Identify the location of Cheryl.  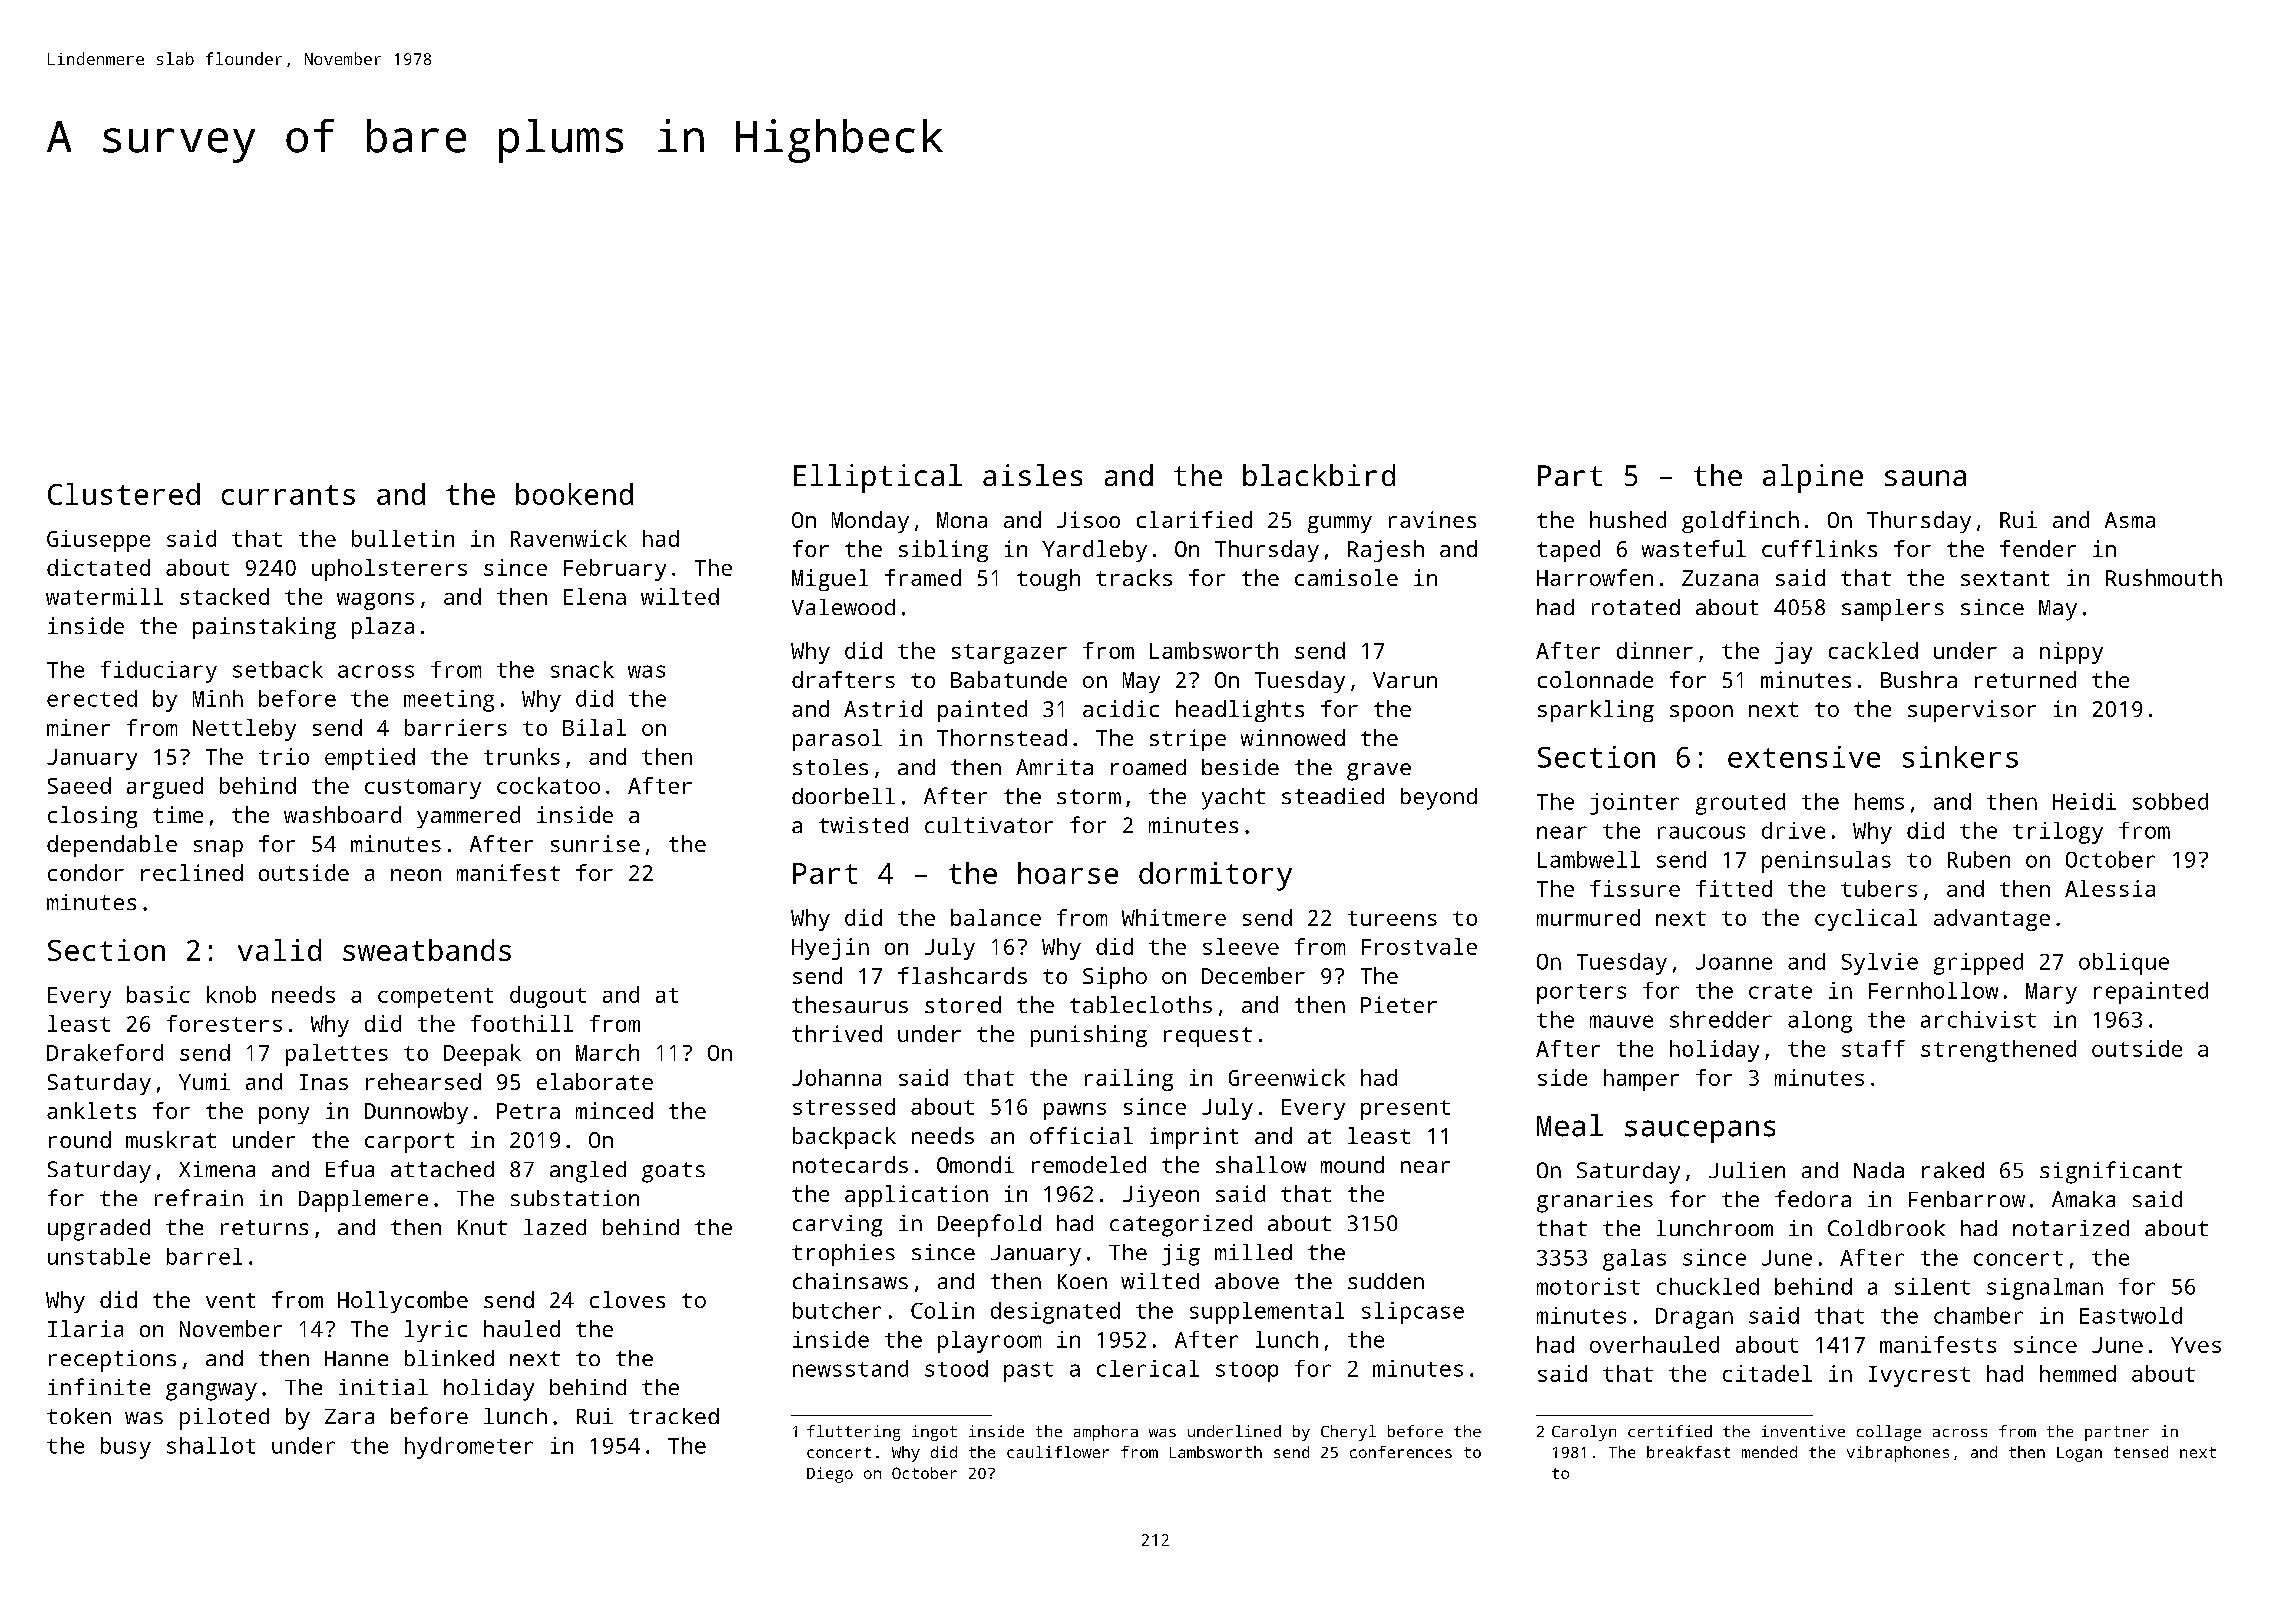
(1348, 1433).
